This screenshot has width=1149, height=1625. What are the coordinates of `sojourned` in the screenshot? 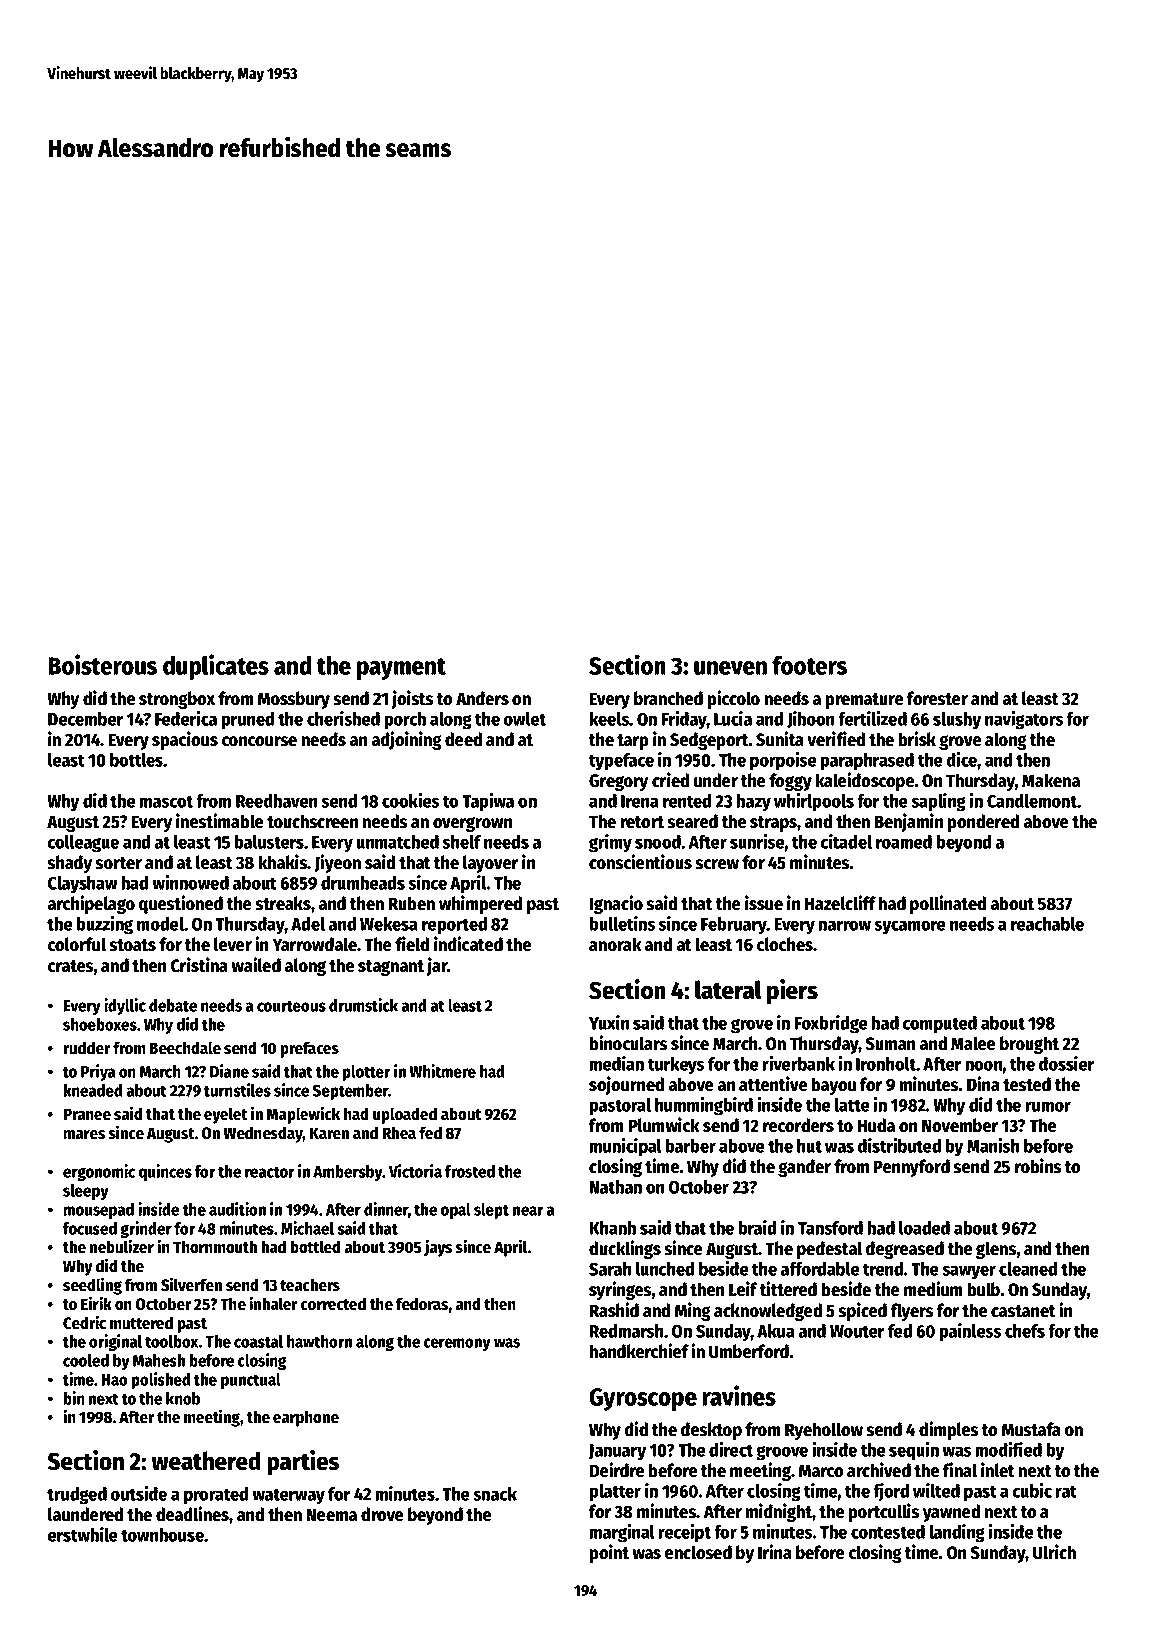 It's located at (626, 1085).
